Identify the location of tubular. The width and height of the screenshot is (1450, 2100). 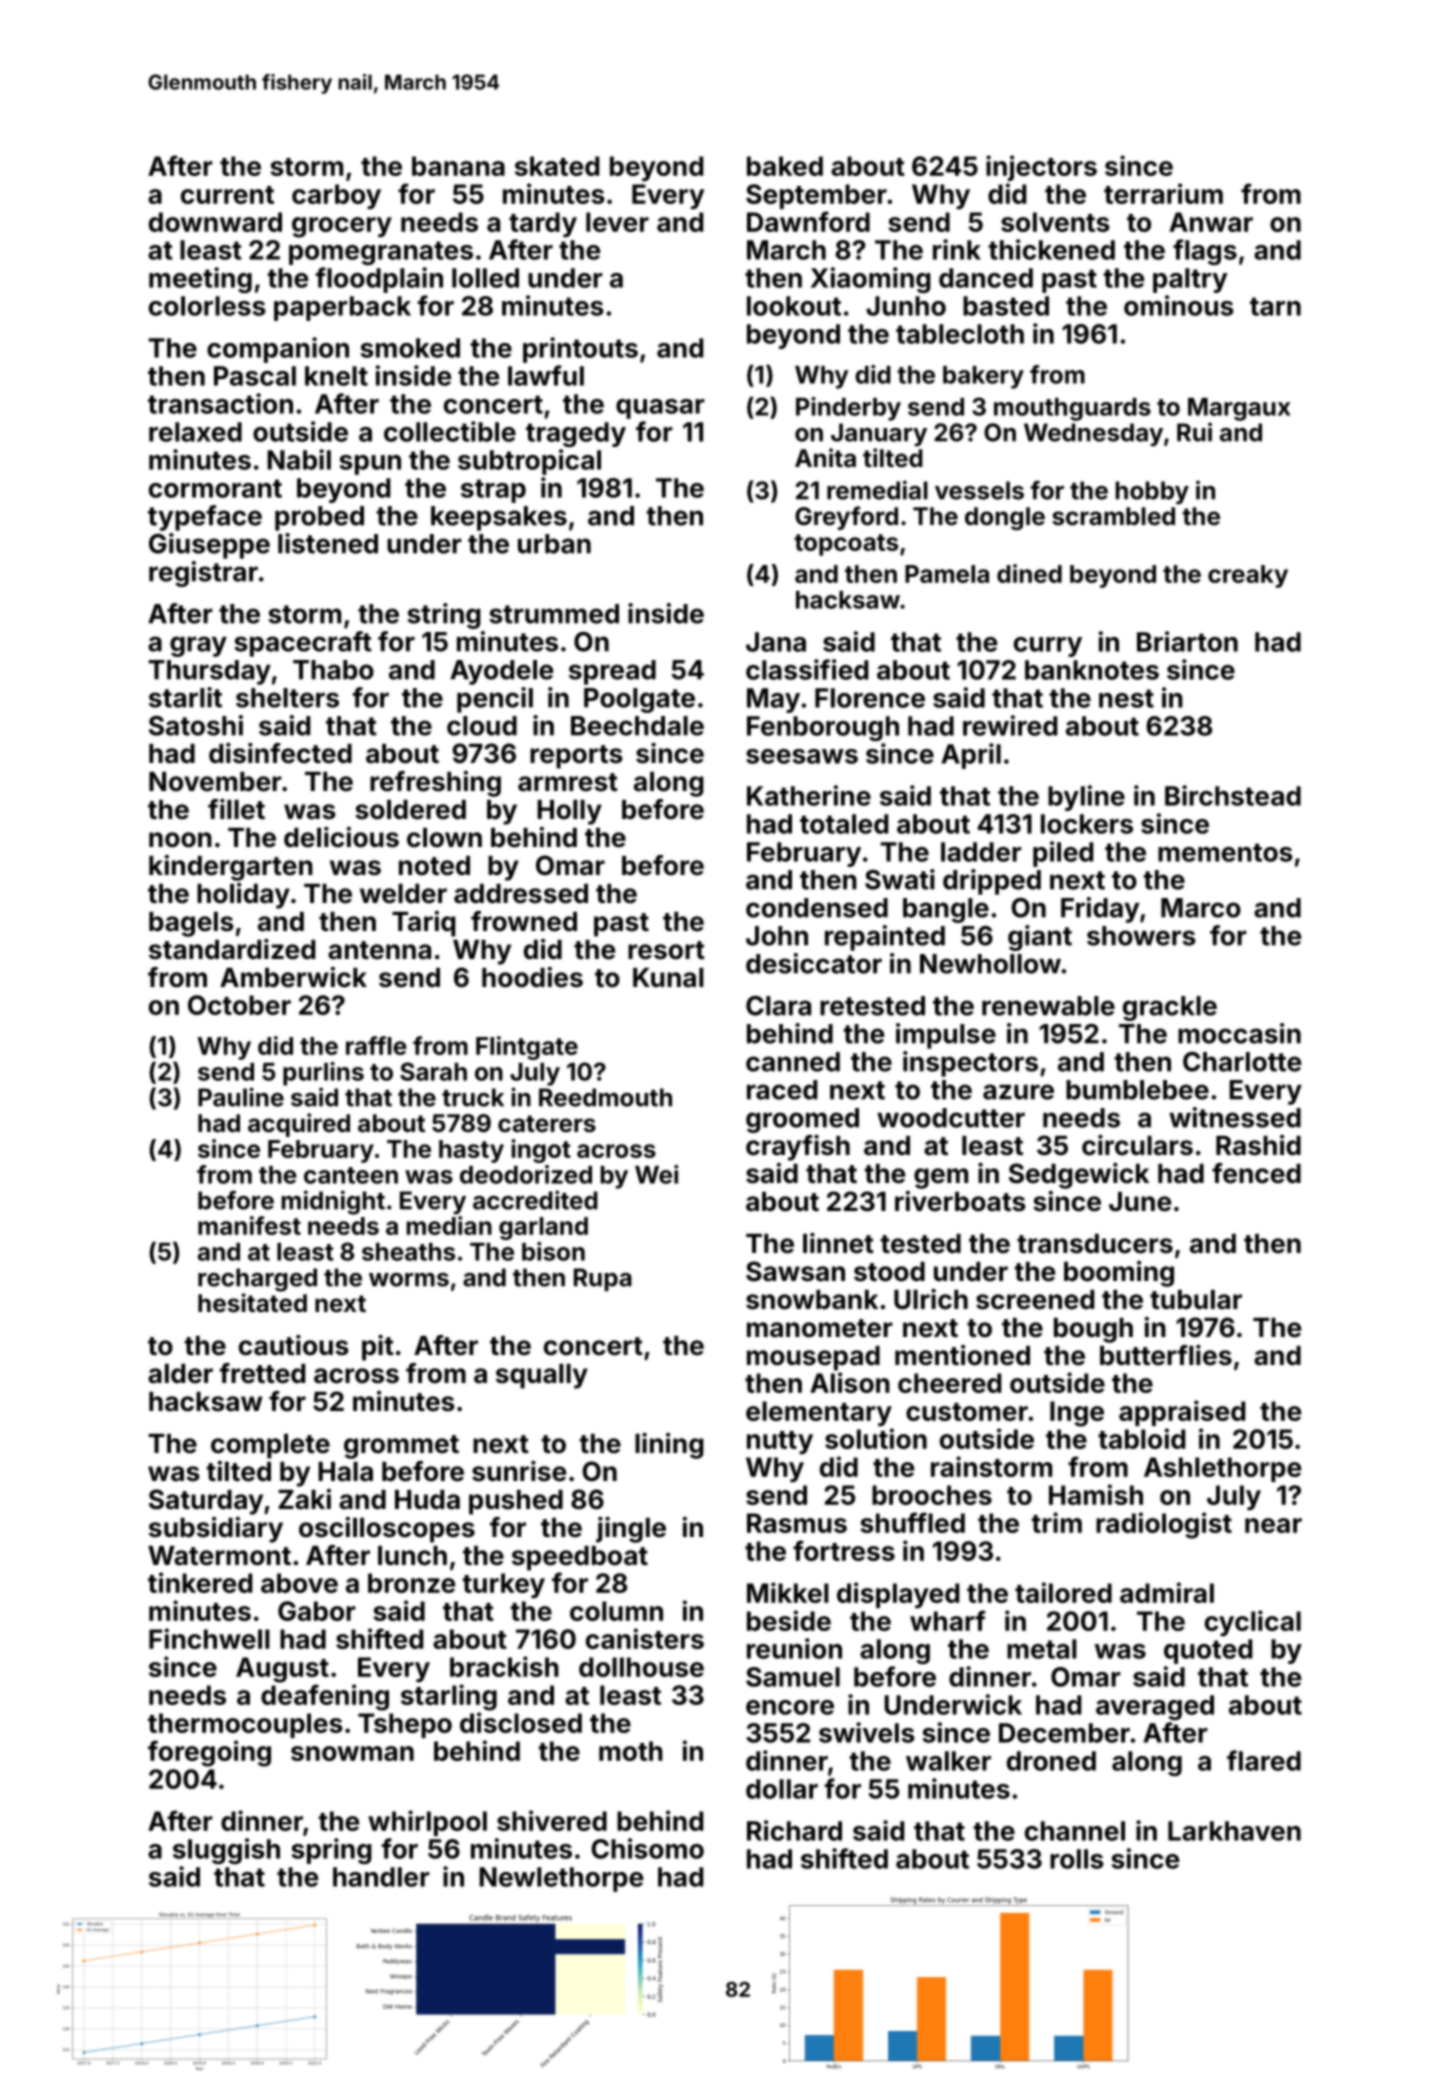
(1196, 1300).
